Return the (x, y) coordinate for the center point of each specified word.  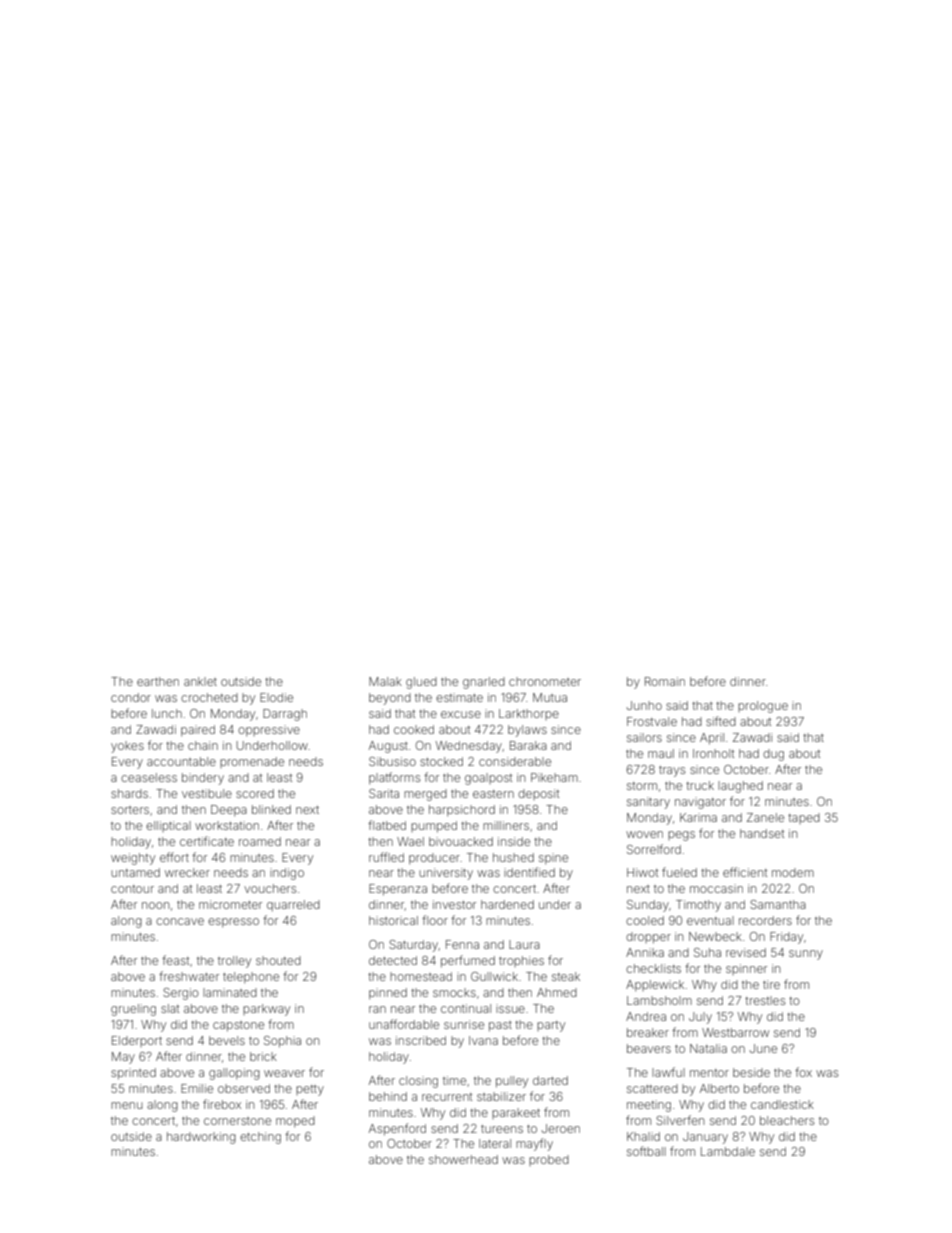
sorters (130, 810)
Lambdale (728, 1151)
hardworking (201, 1138)
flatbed (387, 825)
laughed (740, 787)
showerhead (463, 1159)
